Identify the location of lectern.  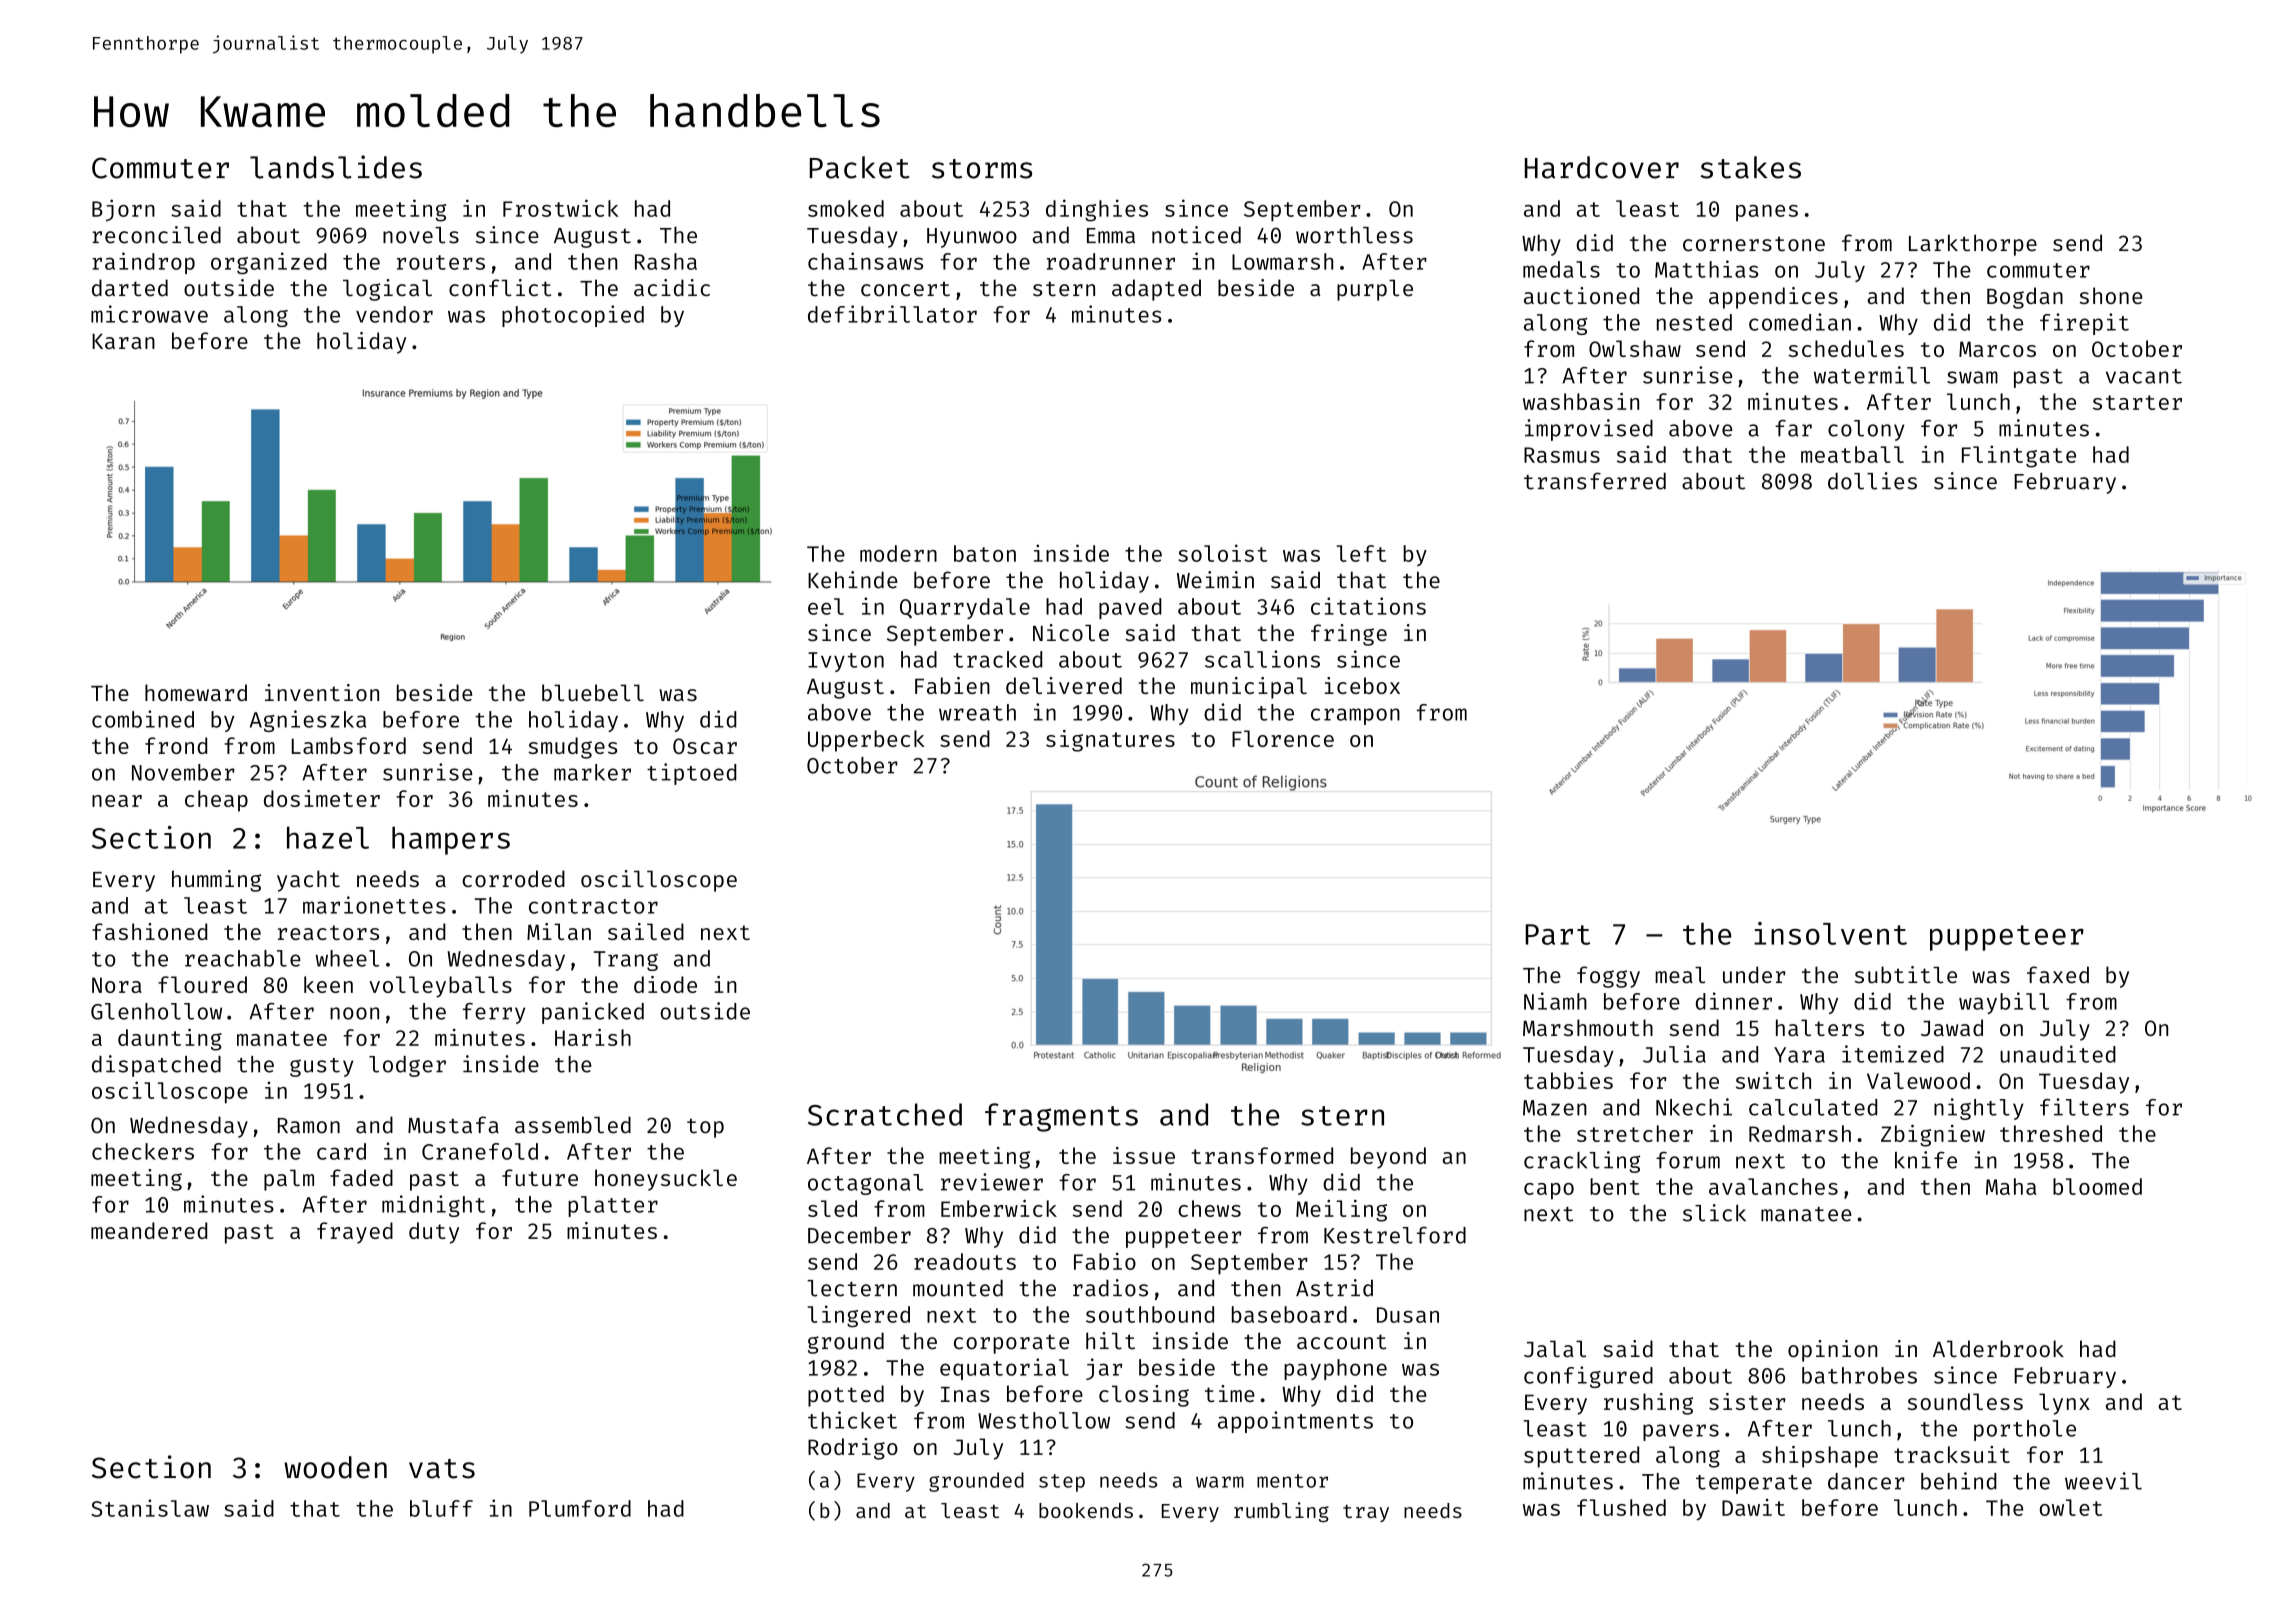
(852, 1288).
